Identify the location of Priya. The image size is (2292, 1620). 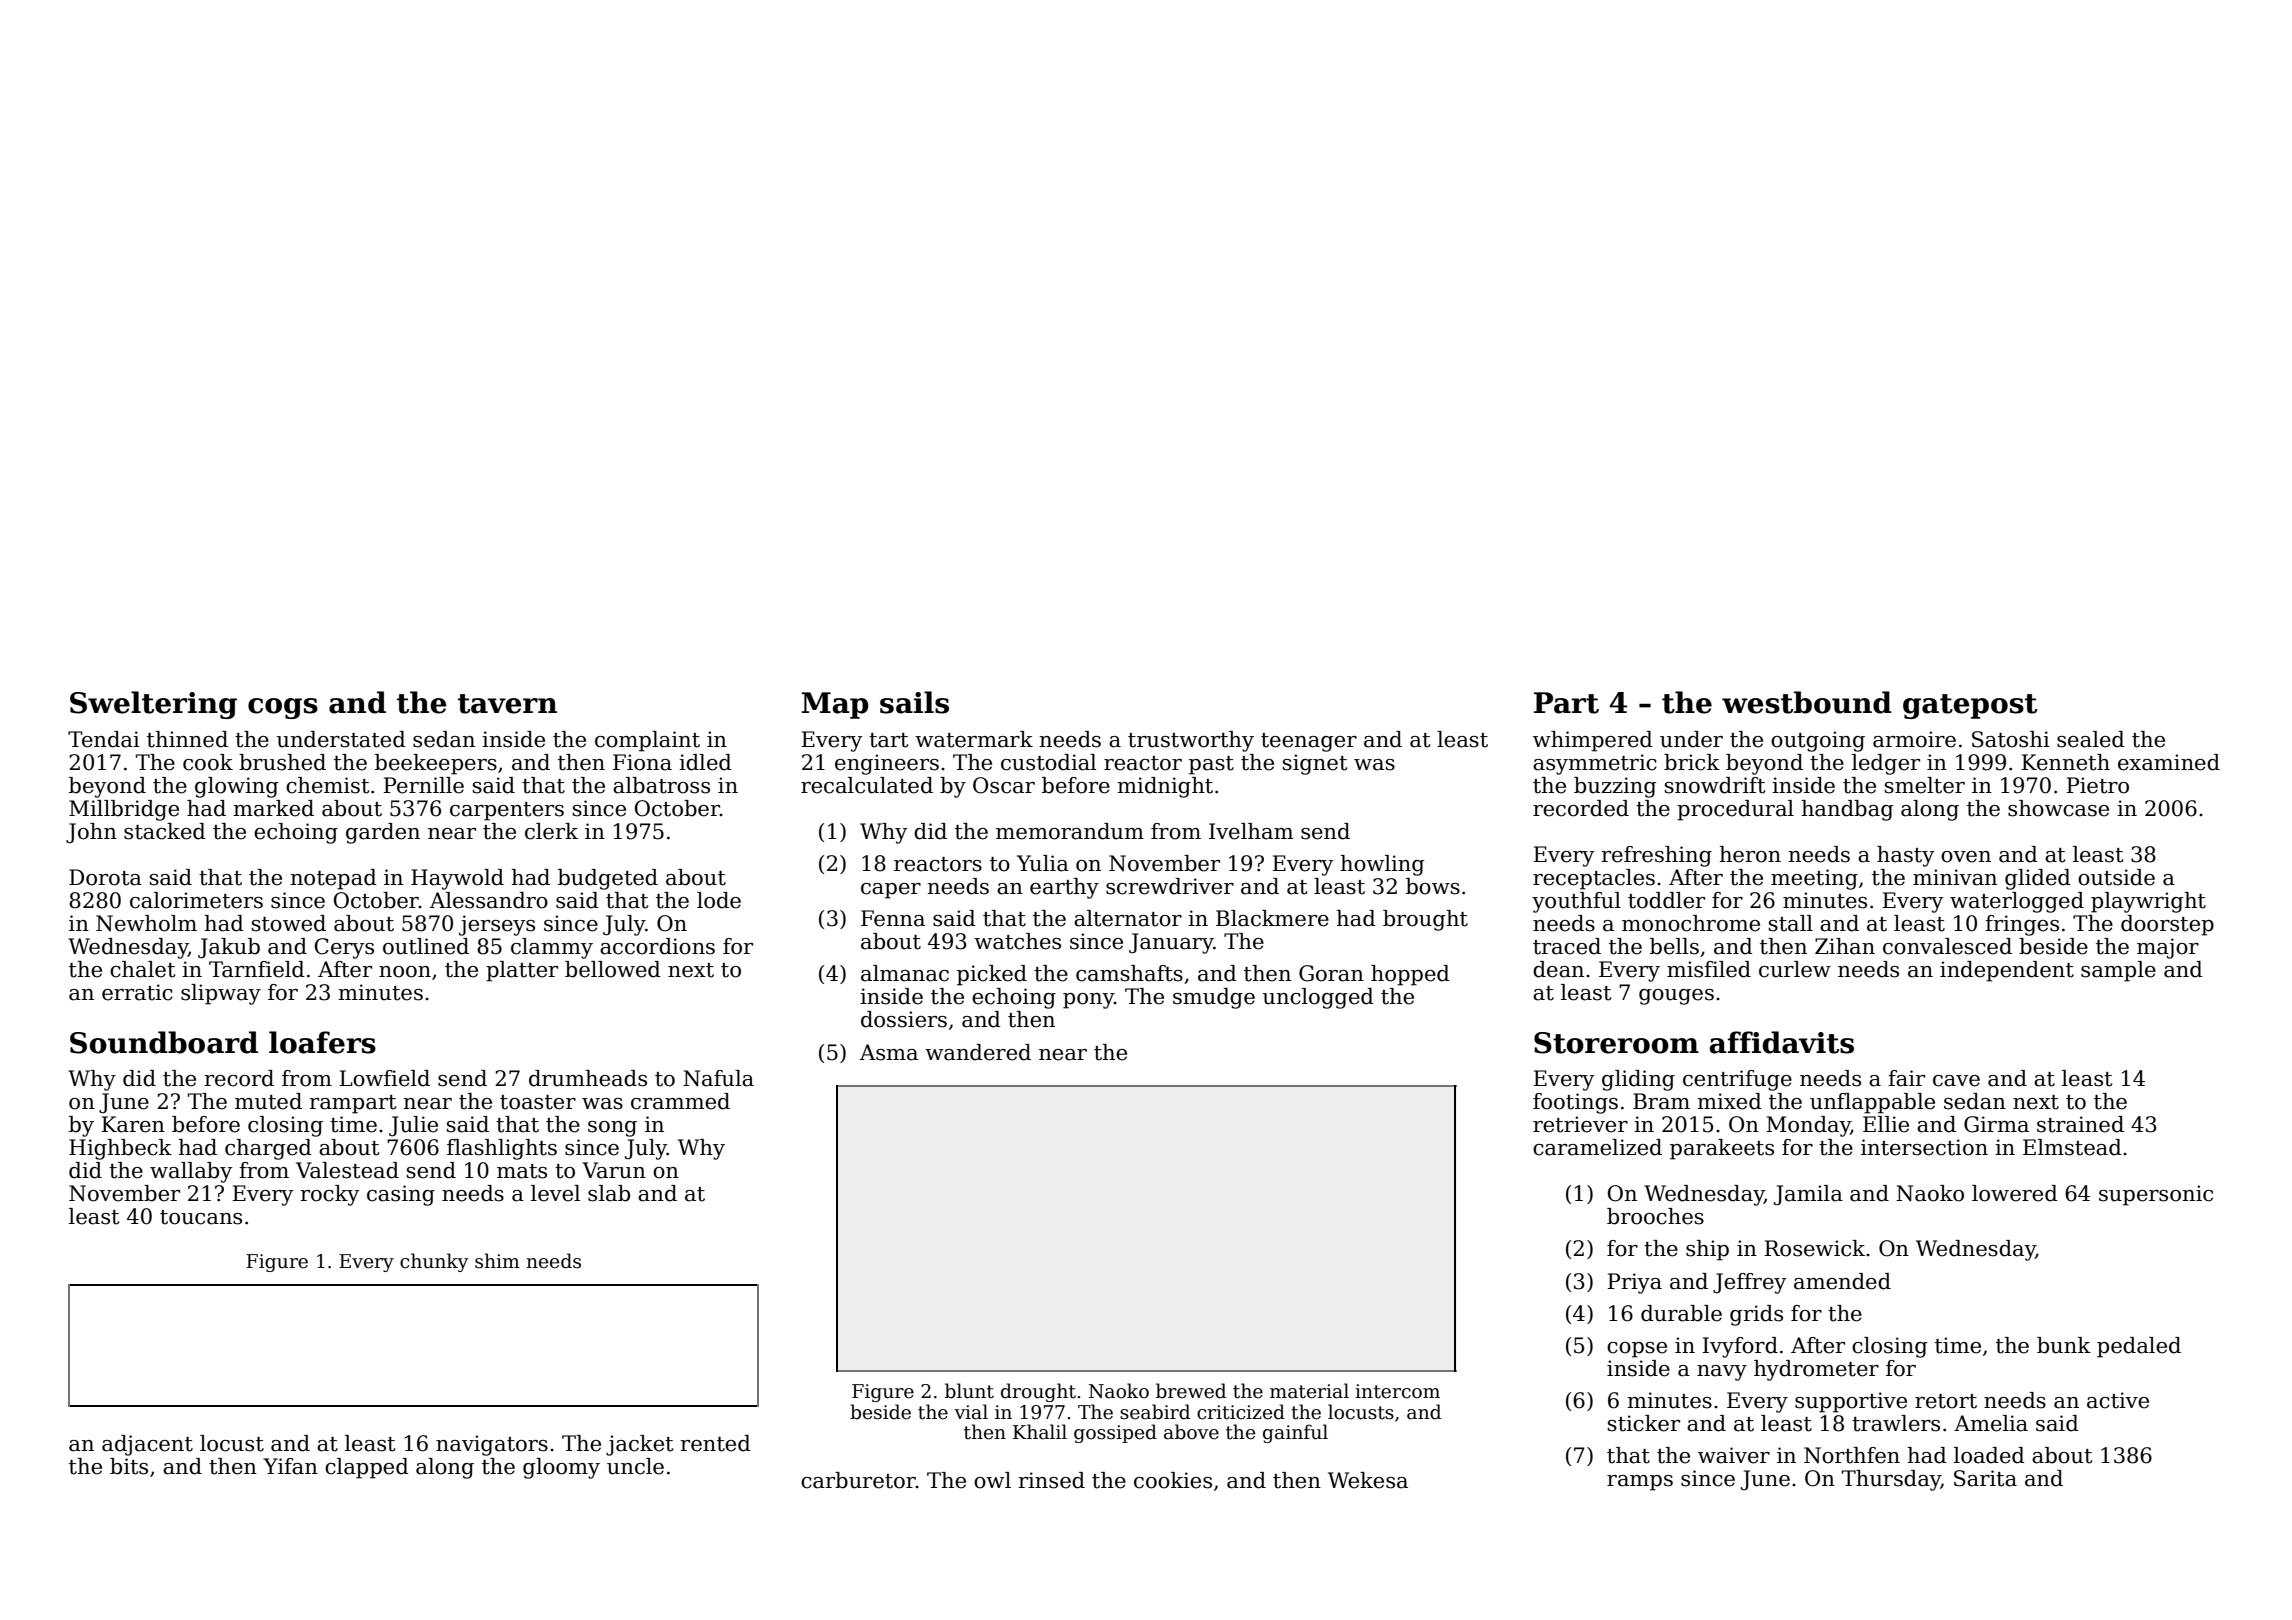
(1634, 1283).
